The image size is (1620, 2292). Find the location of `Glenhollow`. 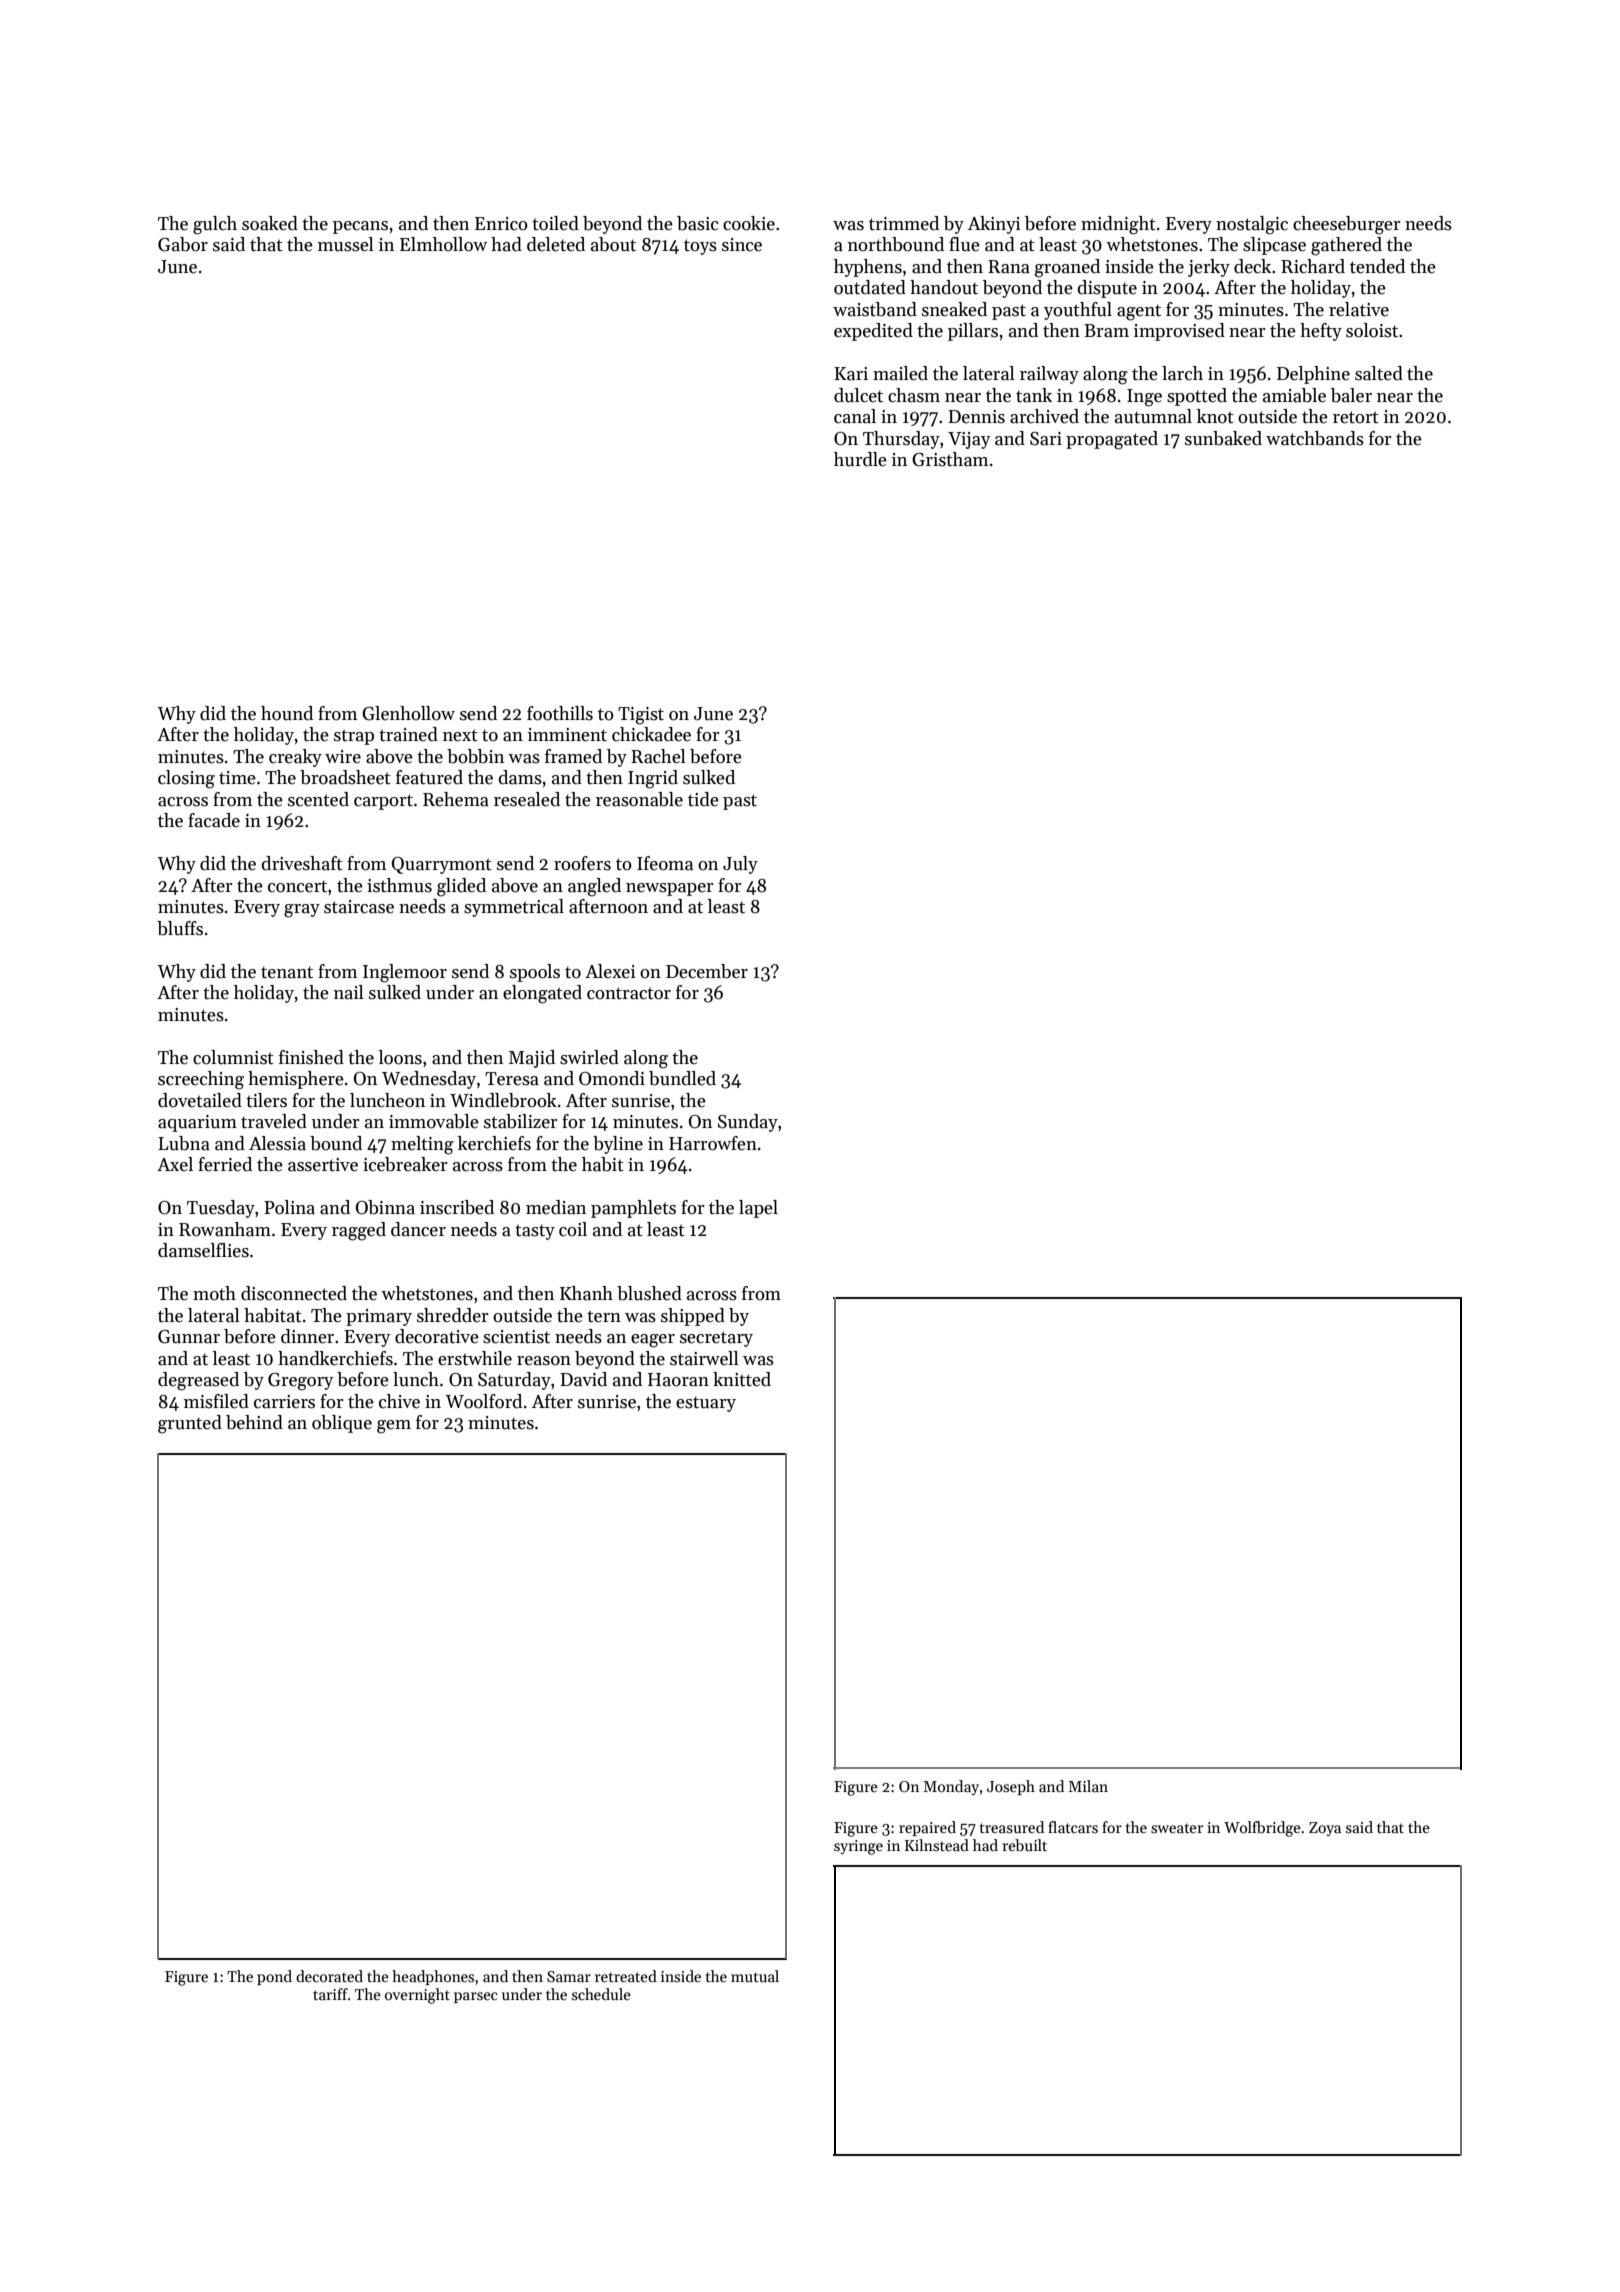

Glenhollow is located at coordinates (408, 713).
